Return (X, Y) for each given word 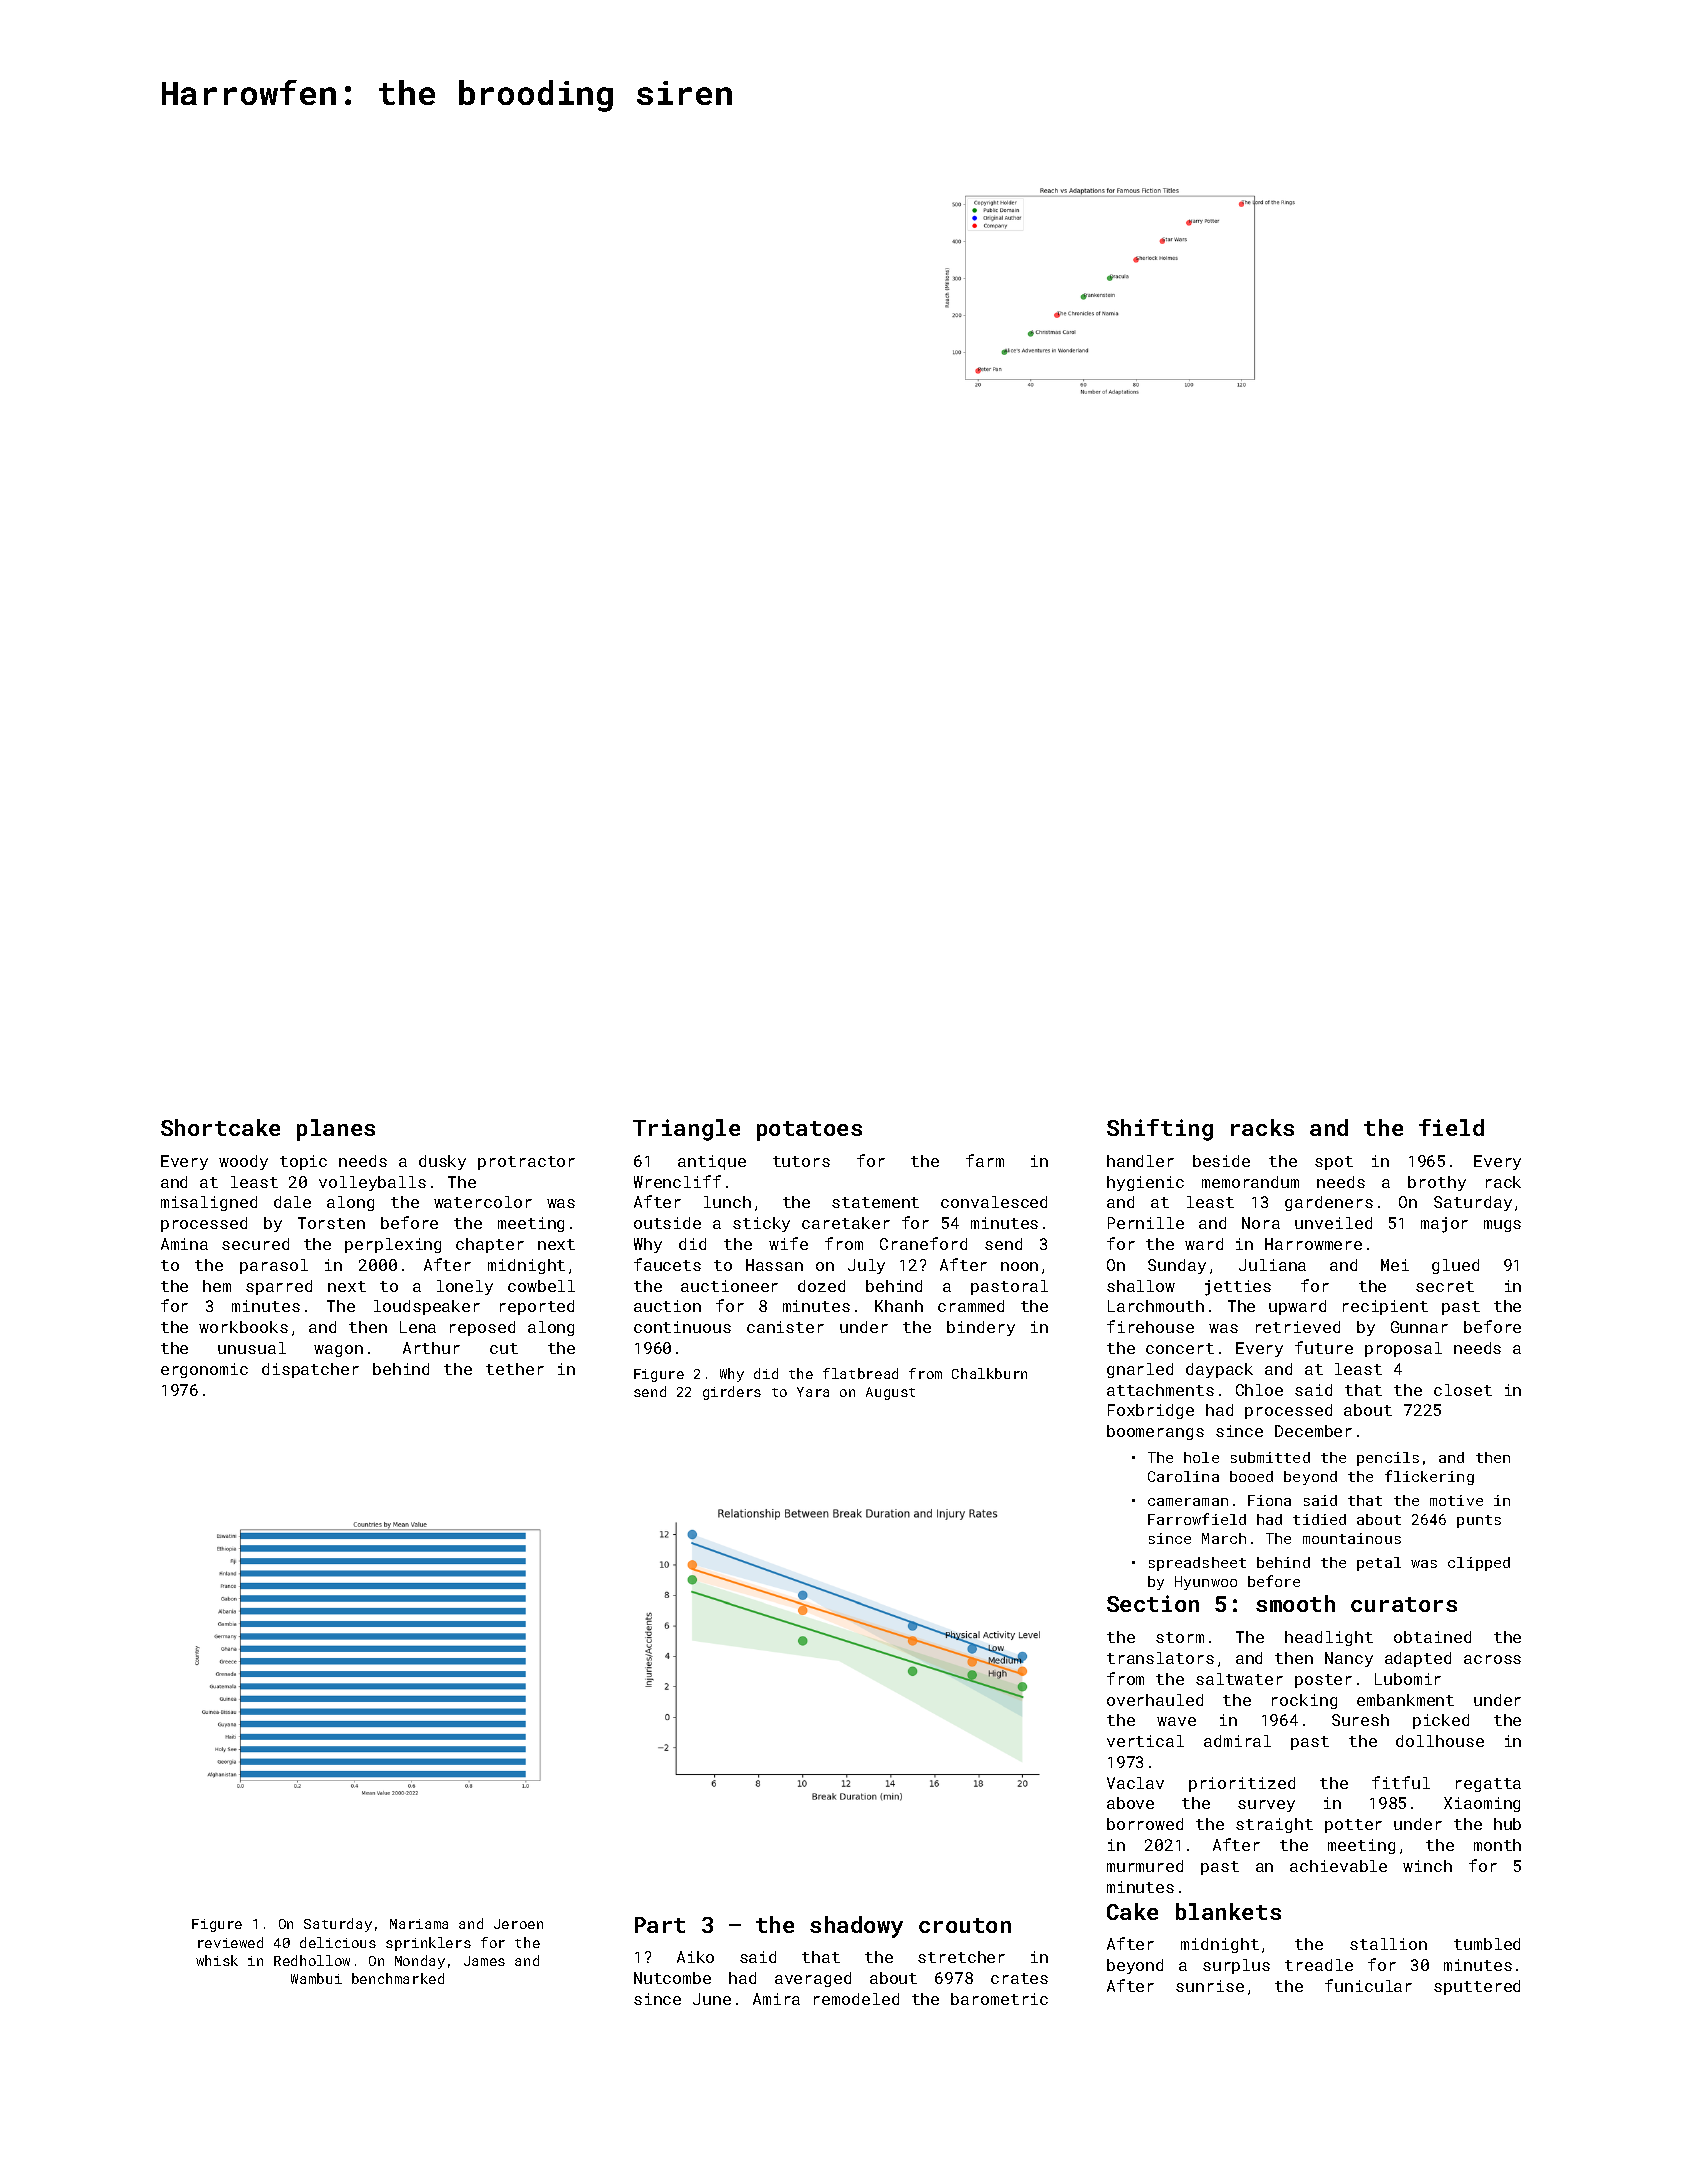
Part (660, 1925)
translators (1160, 1658)
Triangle (686, 1130)
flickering (1429, 1477)
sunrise (1210, 1986)
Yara (813, 1392)
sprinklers (428, 1944)
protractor (526, 1163)
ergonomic (204, 1370)
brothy (1437, 1183)
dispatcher (310, 1370)
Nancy (1349, 1659)
